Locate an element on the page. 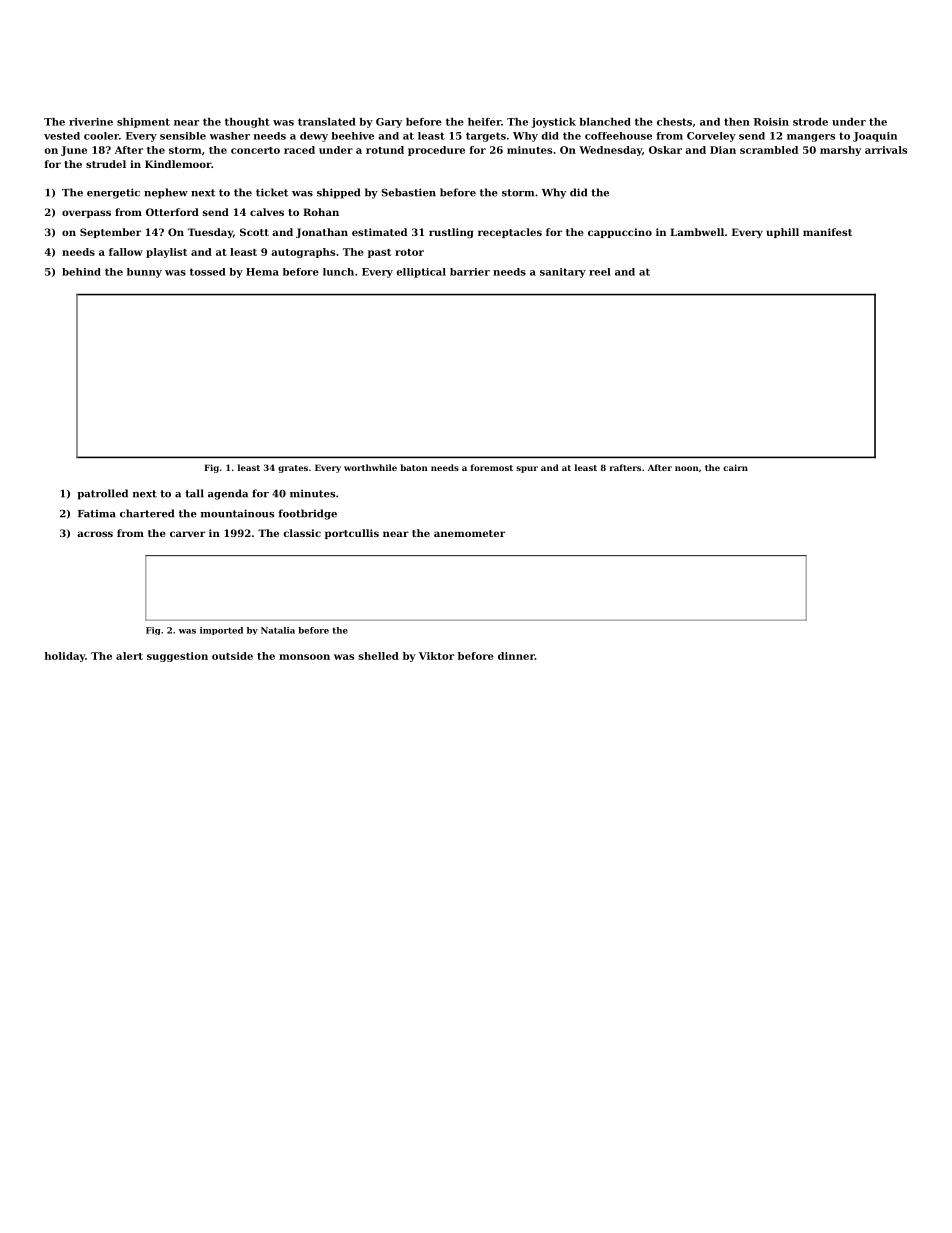 The height and width of the document is (1233, 952). manifest is located at coordinates (827, 232).
